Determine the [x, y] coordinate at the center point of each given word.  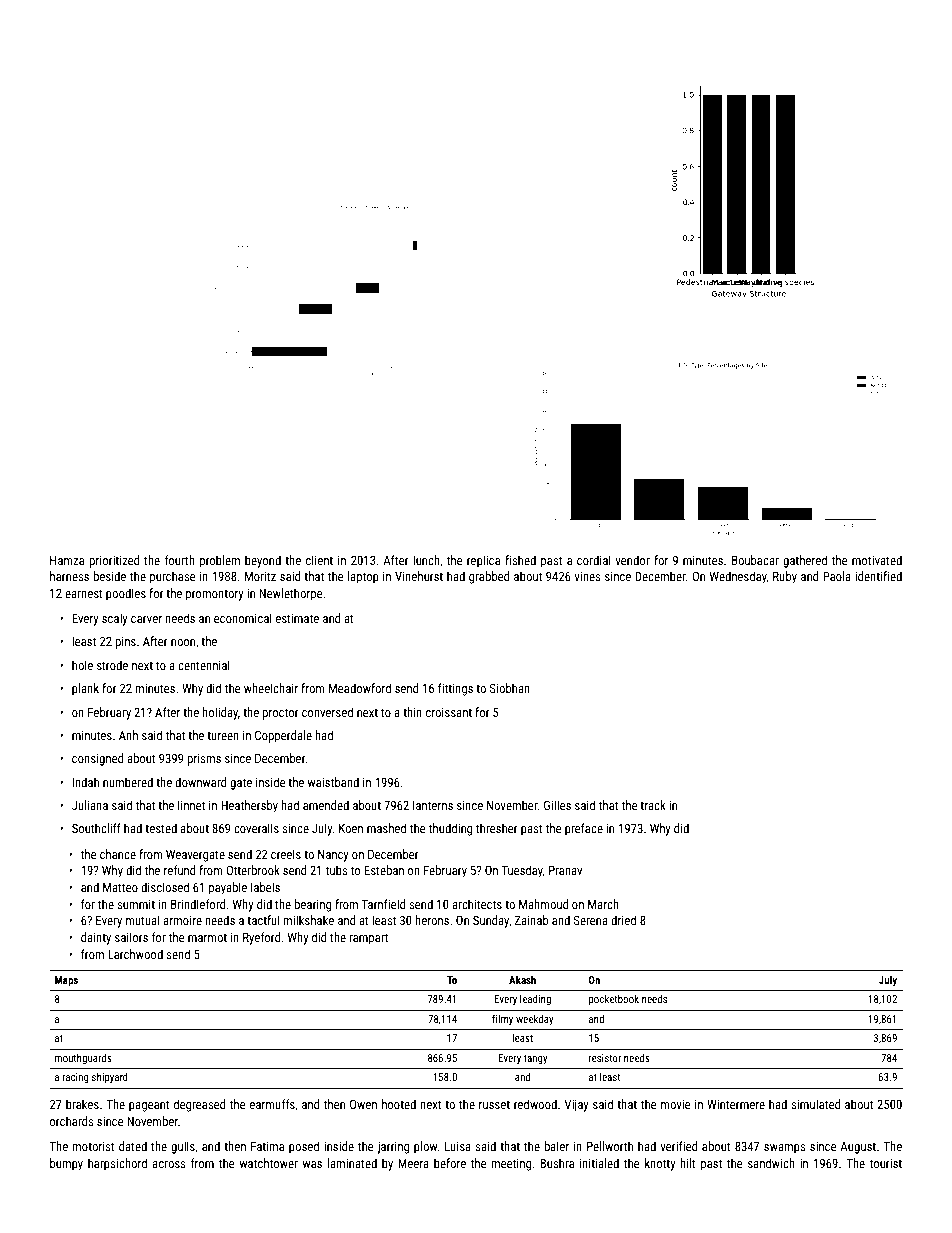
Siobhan [510, 688]
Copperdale [283, 736]
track [653, 805]
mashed [386, 828]
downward [200, 782]
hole [82, 665]
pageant [149, 1106]
